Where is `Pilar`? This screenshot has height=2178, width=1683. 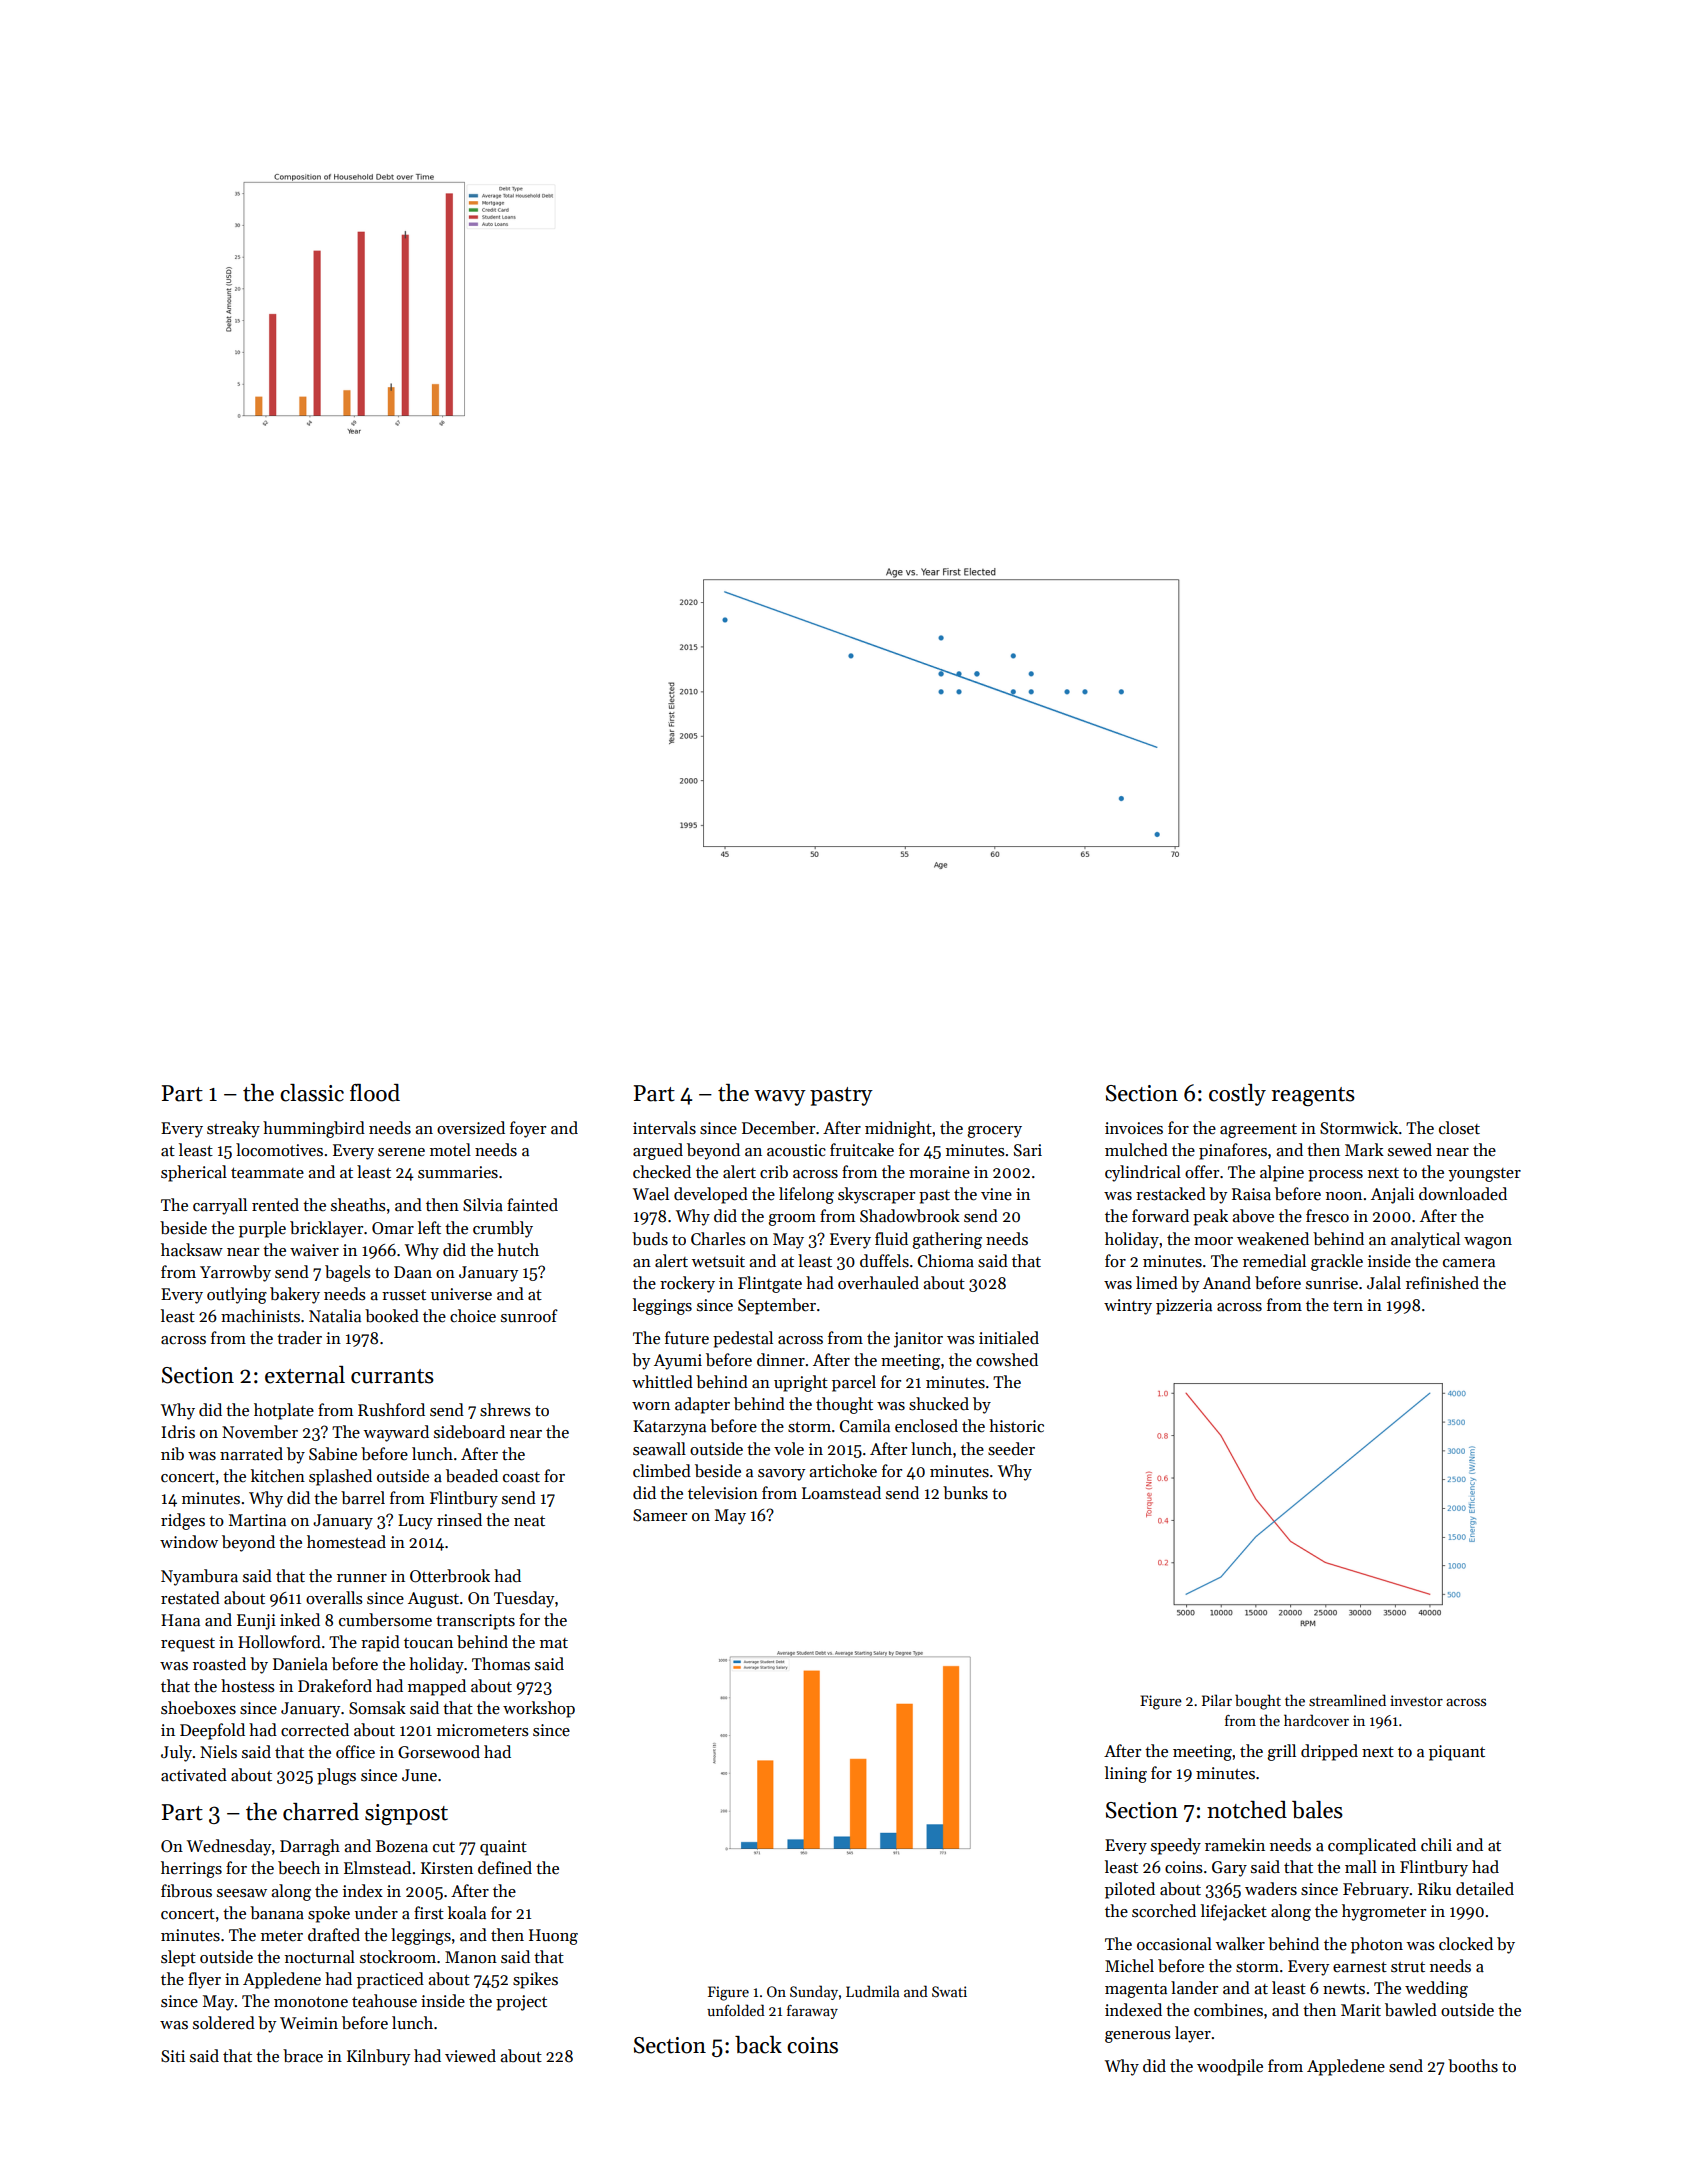 Pilar is located at coordinates (1217, 1700).
